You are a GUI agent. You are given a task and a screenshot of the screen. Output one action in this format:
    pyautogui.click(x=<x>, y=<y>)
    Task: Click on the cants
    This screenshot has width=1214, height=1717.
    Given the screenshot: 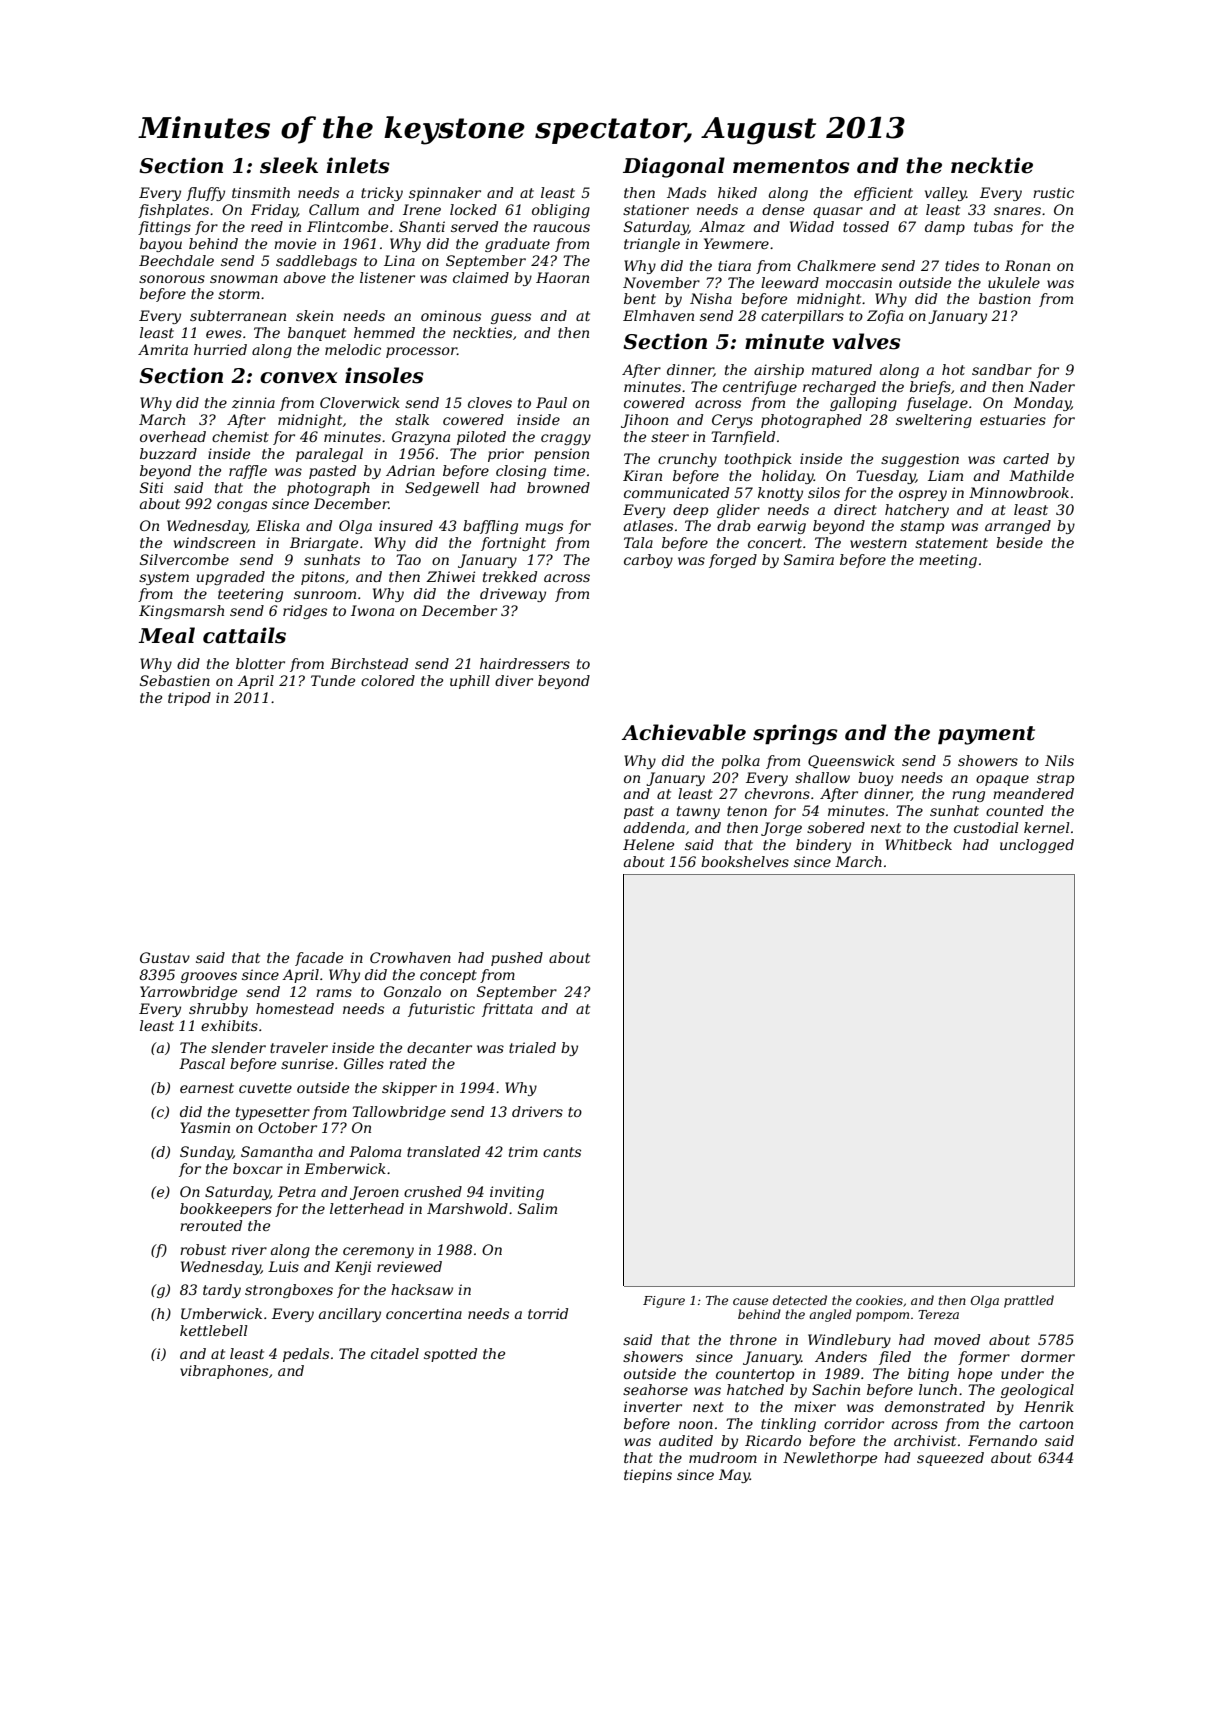 What is the action you would take?
    pyautogui.click(x=562, y=1152)
